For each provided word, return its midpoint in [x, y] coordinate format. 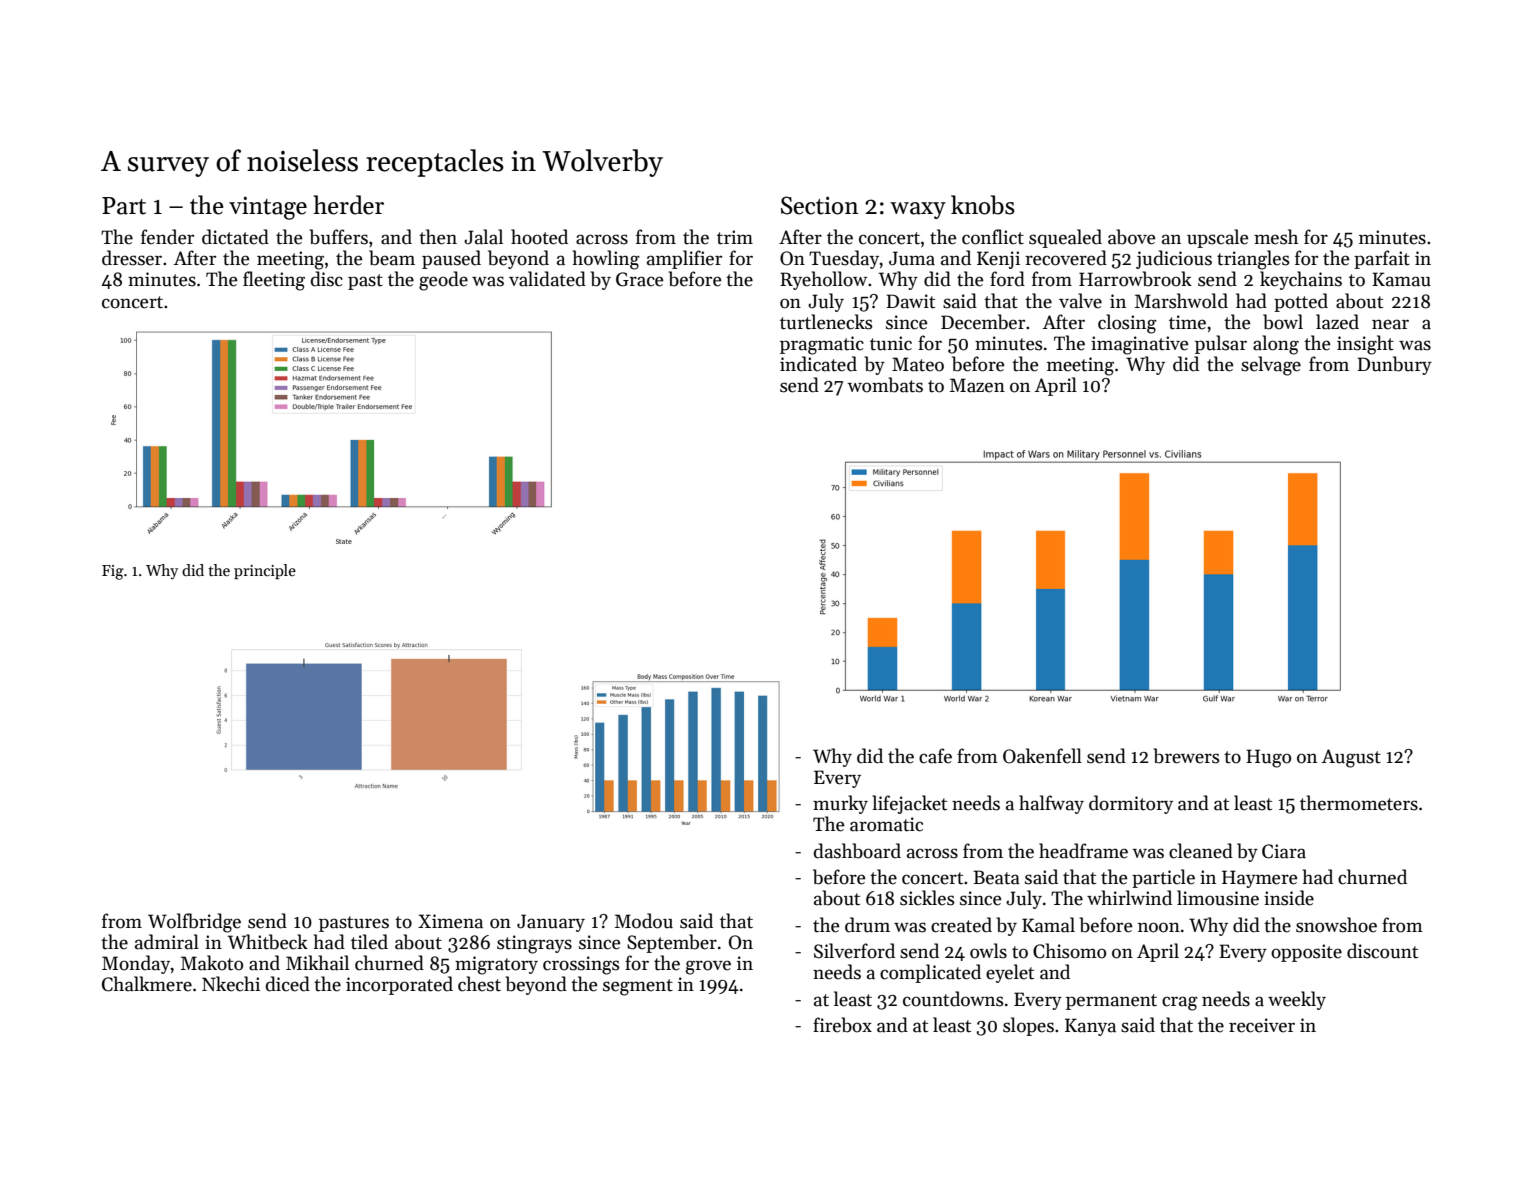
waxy [918, 210]
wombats [885, 385]
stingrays [534, 944]
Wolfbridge [194, 923]
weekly [1297, 1000]
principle [265, 571]
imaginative [1139, 345]
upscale [1217, 238]
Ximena [450, 921]
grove [708, 967]
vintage [268, 208]
